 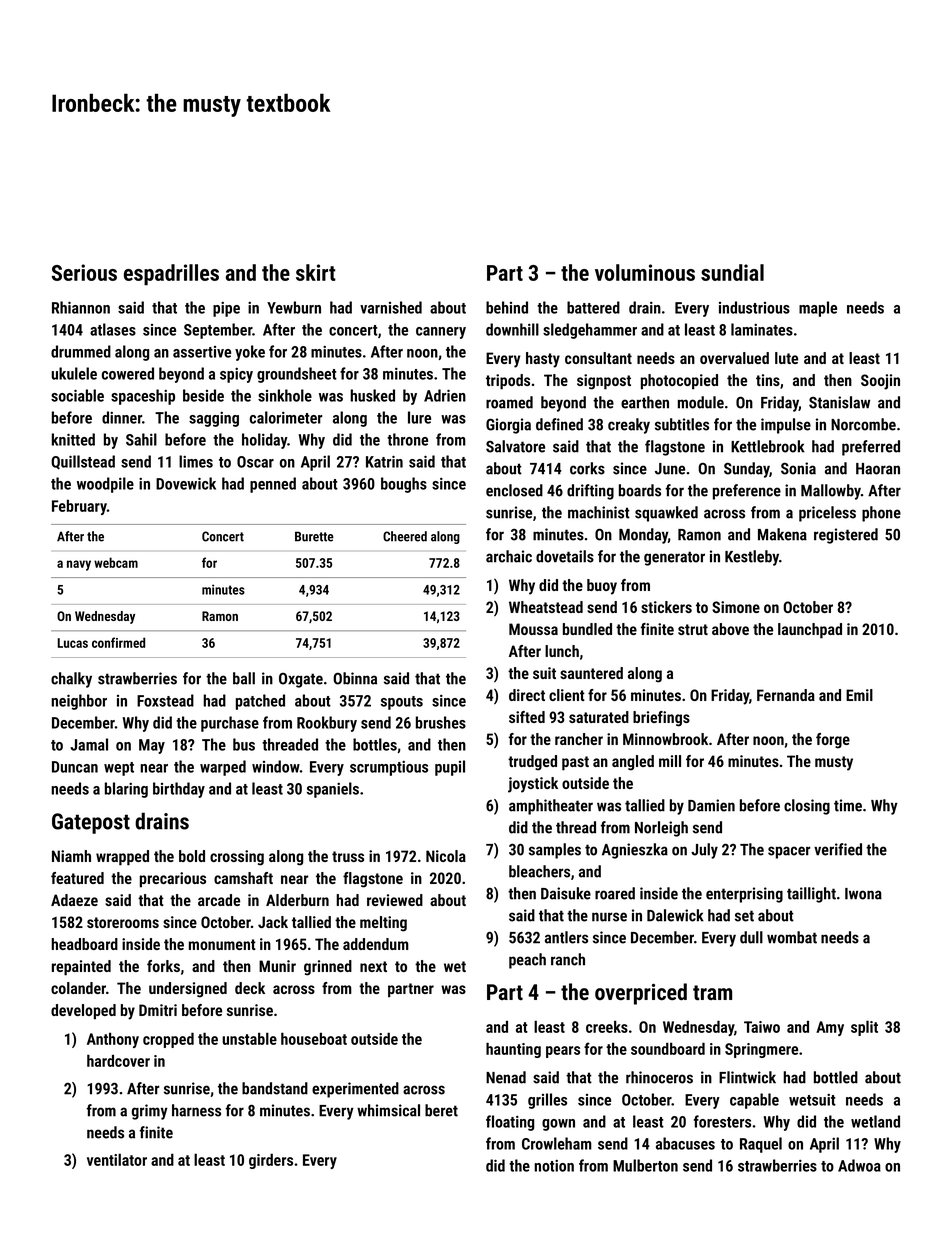 What do you see at coordinates (441, 722) in the screenshot?
I see `brushes` at bounding box center [441, 722].
